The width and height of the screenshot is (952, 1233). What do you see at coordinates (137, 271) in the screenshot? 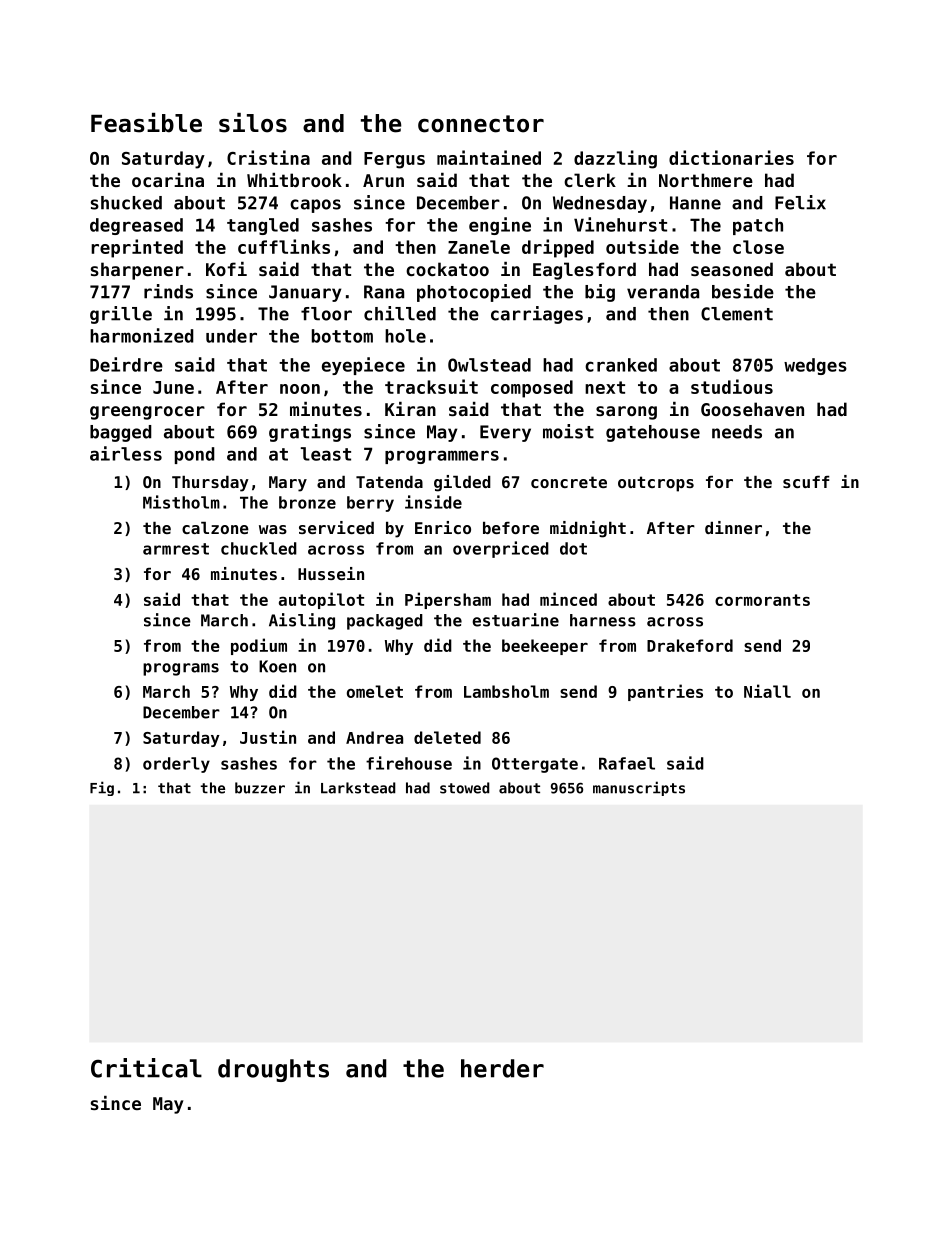
I see `sharpener` at bounding box center [137, 271].
